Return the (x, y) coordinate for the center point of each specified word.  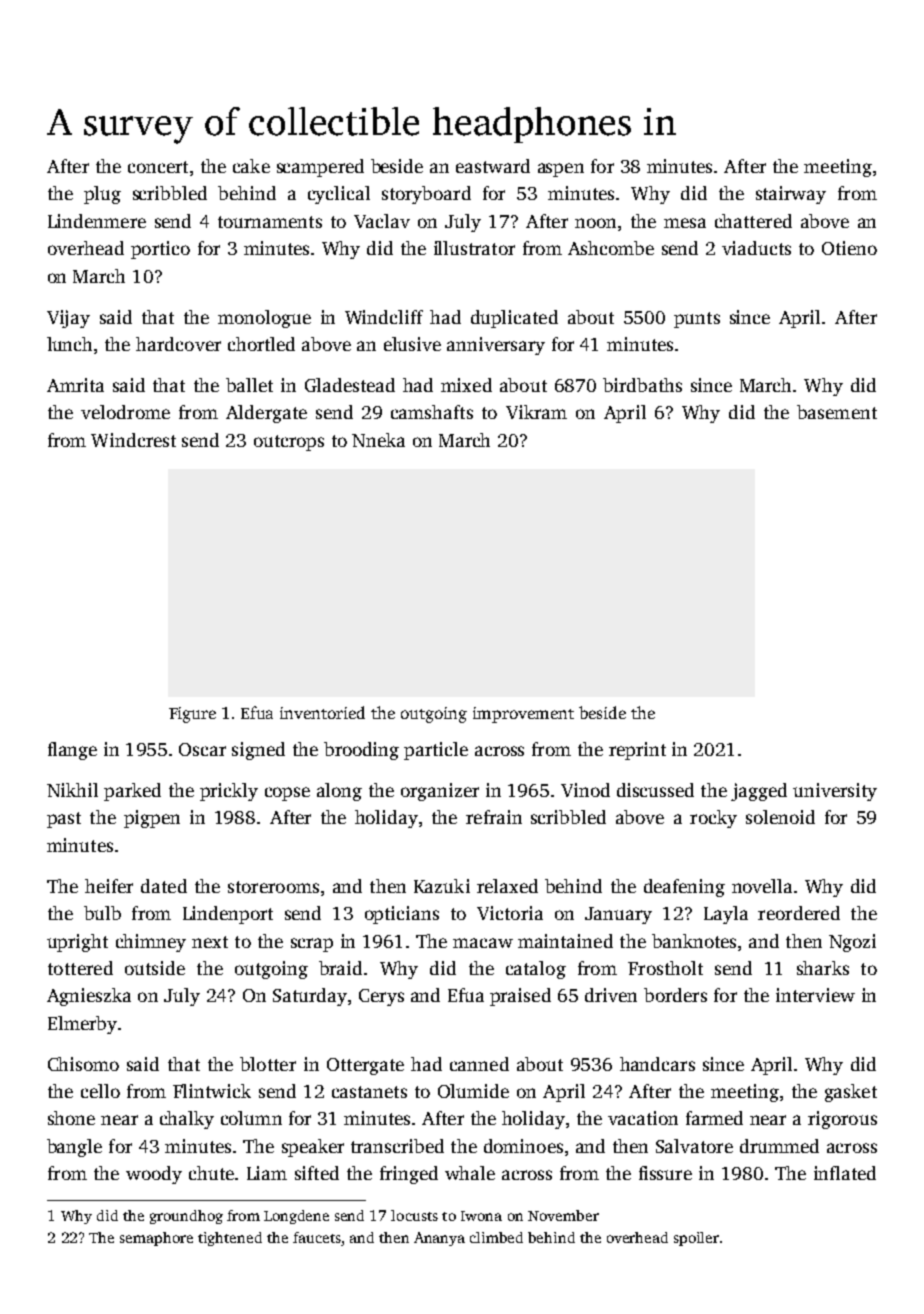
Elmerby (82, 1025)
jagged (759, 792)
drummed (779, 1146)
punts (697, 320)
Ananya (439, 1239)
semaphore (156, 1239)
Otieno (849, 248)
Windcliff (384, 317)
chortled (261, 344)
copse (287, 794)
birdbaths (642, 385)
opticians (402, 915)
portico (160, 250)
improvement (523, 715)
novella (762, 886)
